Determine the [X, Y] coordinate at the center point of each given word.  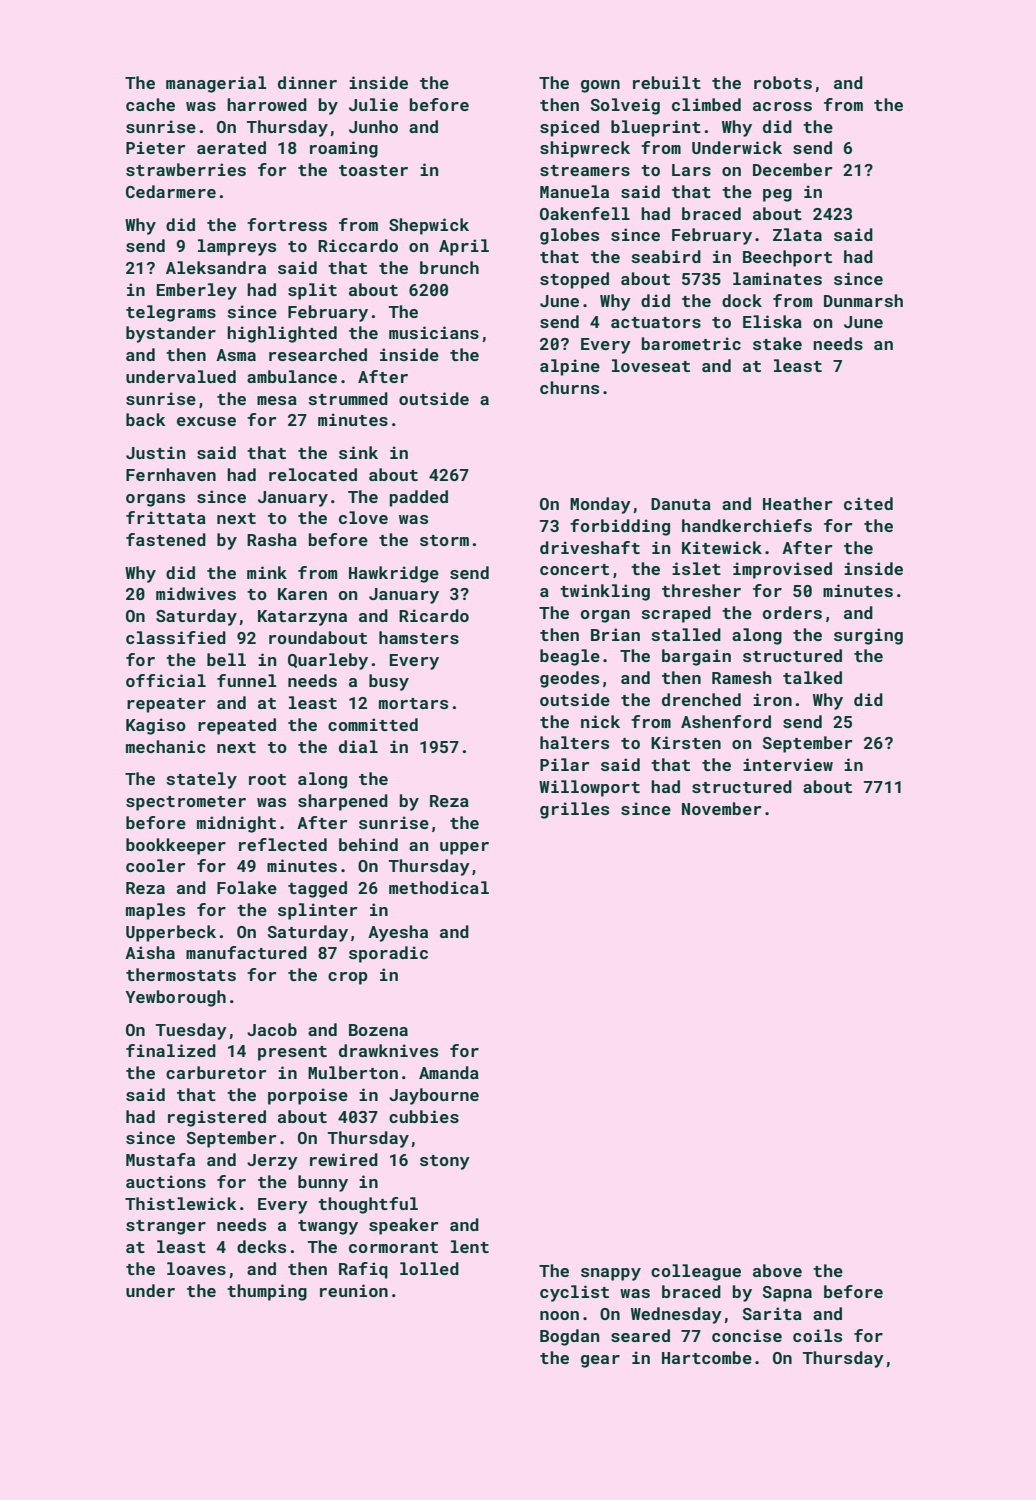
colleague [696, 1272]
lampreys [237, 247]
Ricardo [434, 615]
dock [742, 300]
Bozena [378, 1030]
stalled [686, 634]
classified [176, 637]
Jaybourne [434, 1096]
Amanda [449, 1072]
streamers [585, 170]
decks [261, 1246]
